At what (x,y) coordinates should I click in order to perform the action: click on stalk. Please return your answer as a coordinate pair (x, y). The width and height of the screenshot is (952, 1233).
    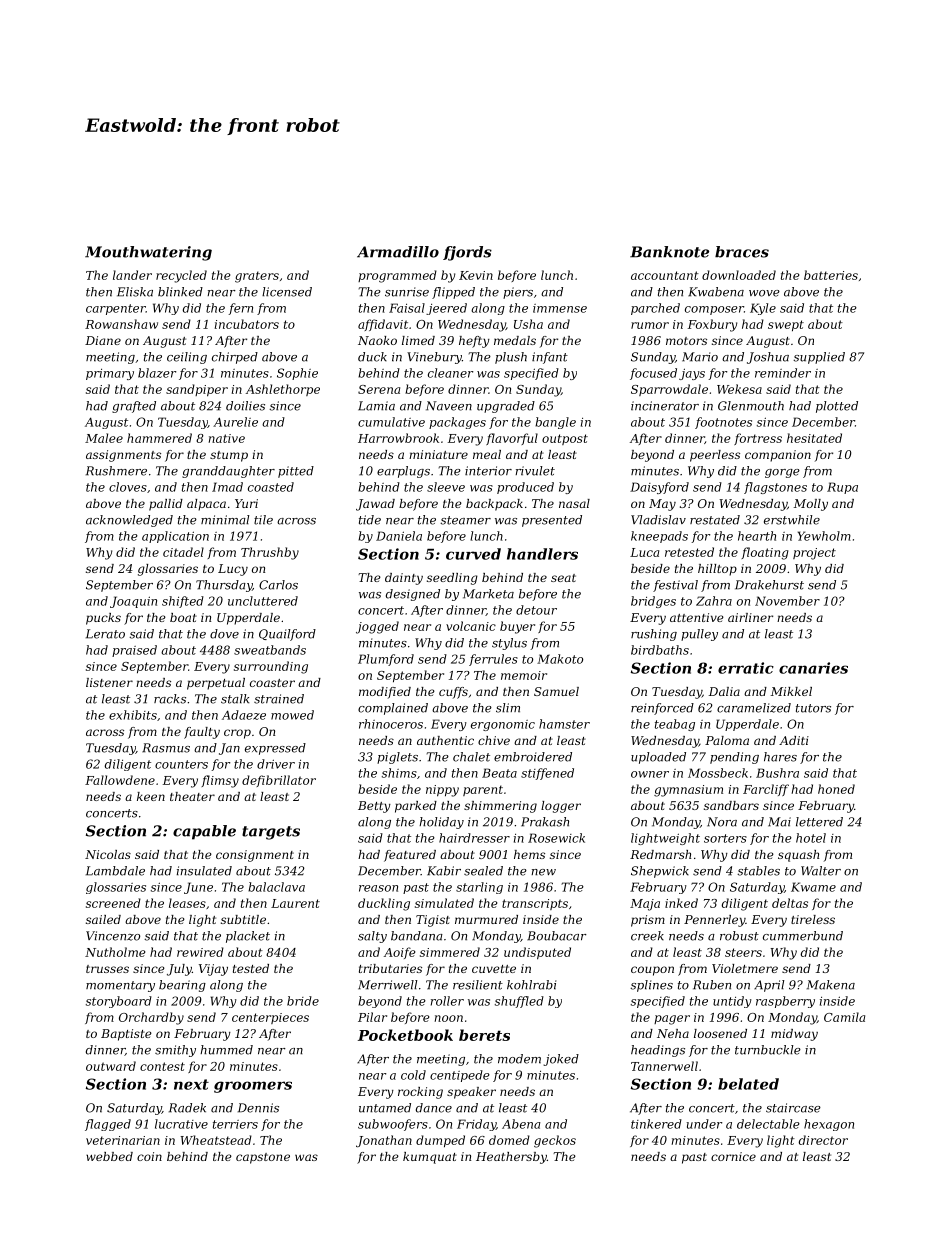
    Looking at the image, I should click on (235, 699).
